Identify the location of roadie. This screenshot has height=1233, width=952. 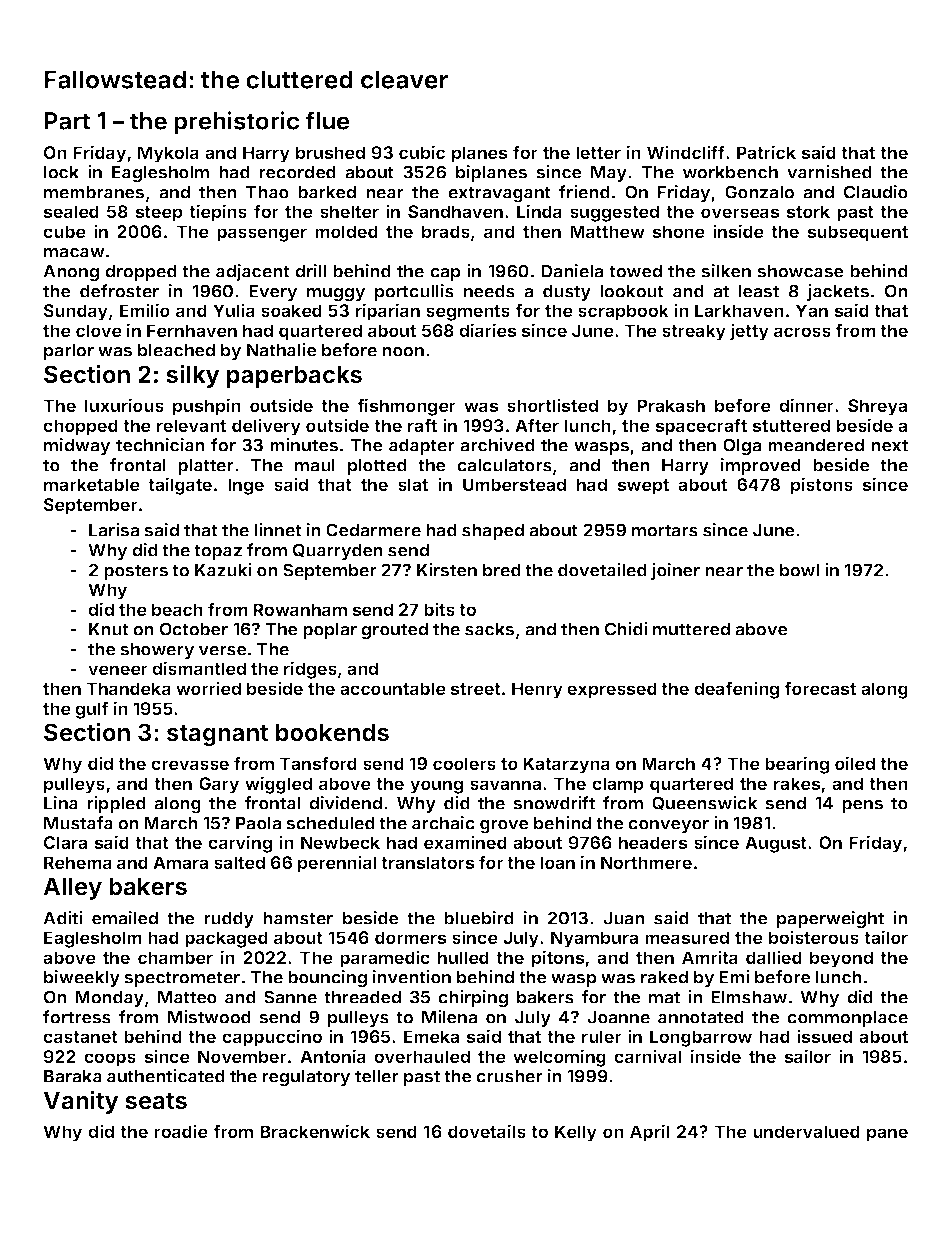
(181, 1131).
